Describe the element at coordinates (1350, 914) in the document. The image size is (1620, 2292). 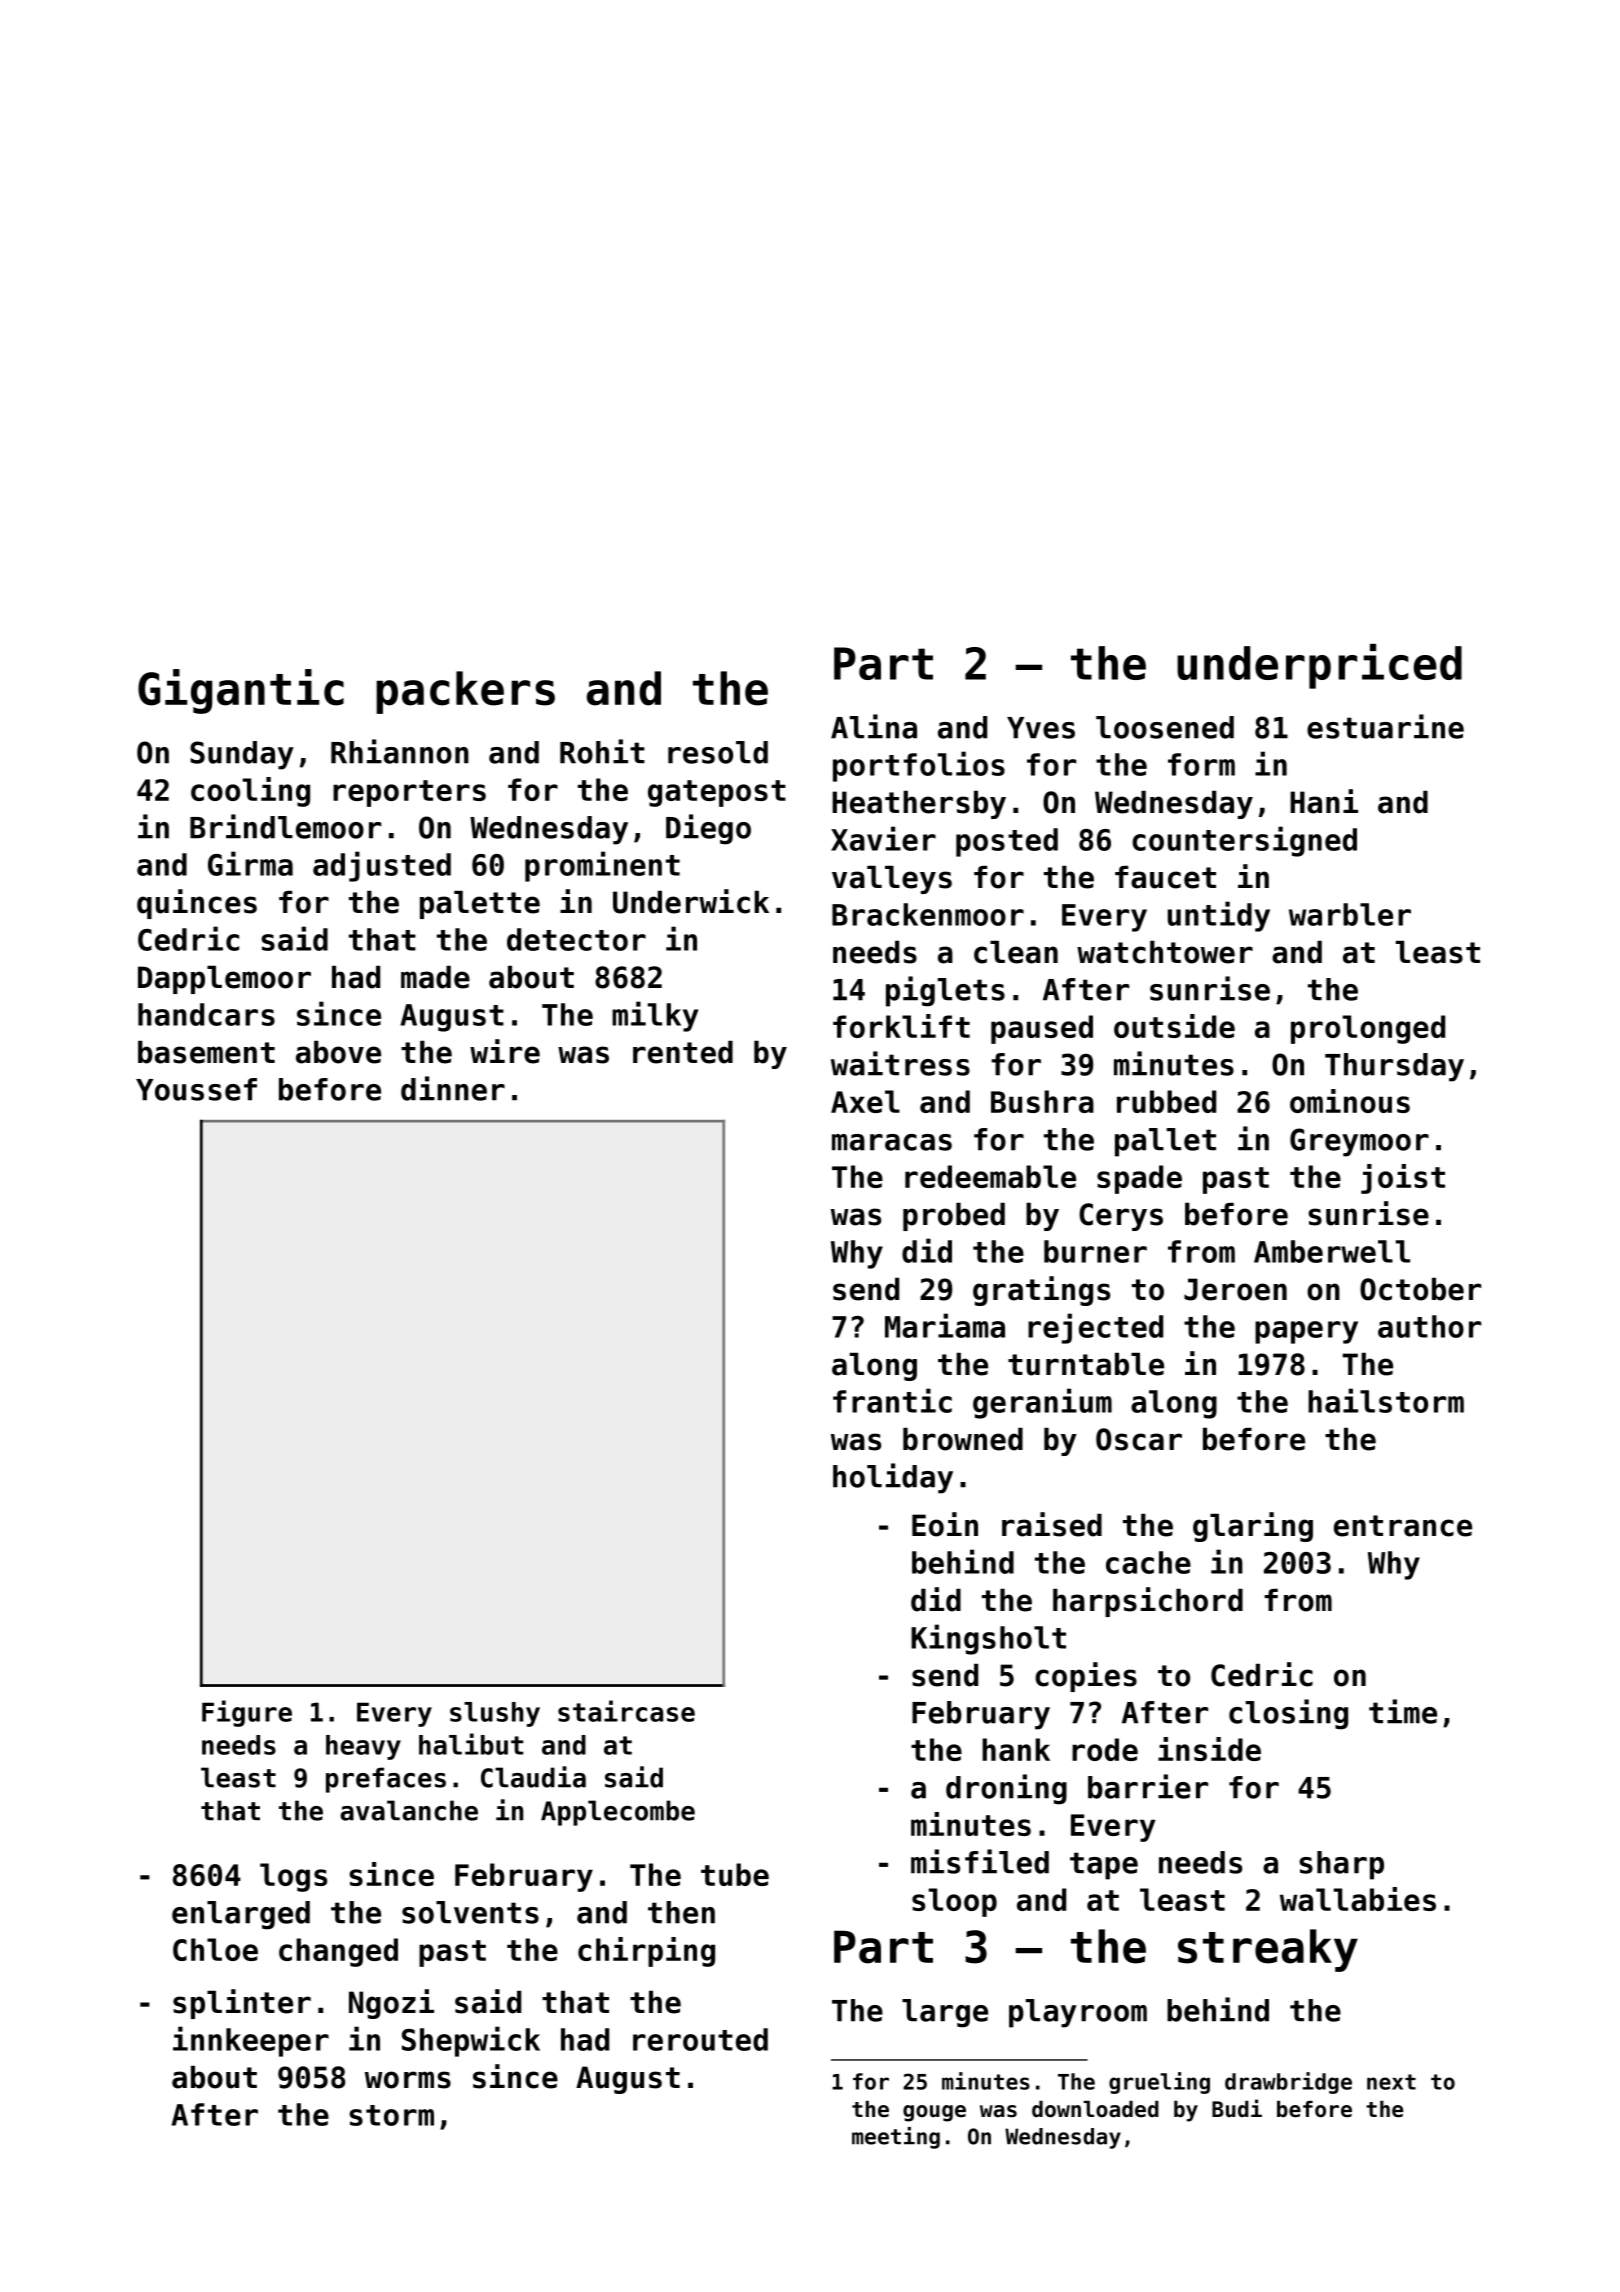
I see `warbler` at that location.
